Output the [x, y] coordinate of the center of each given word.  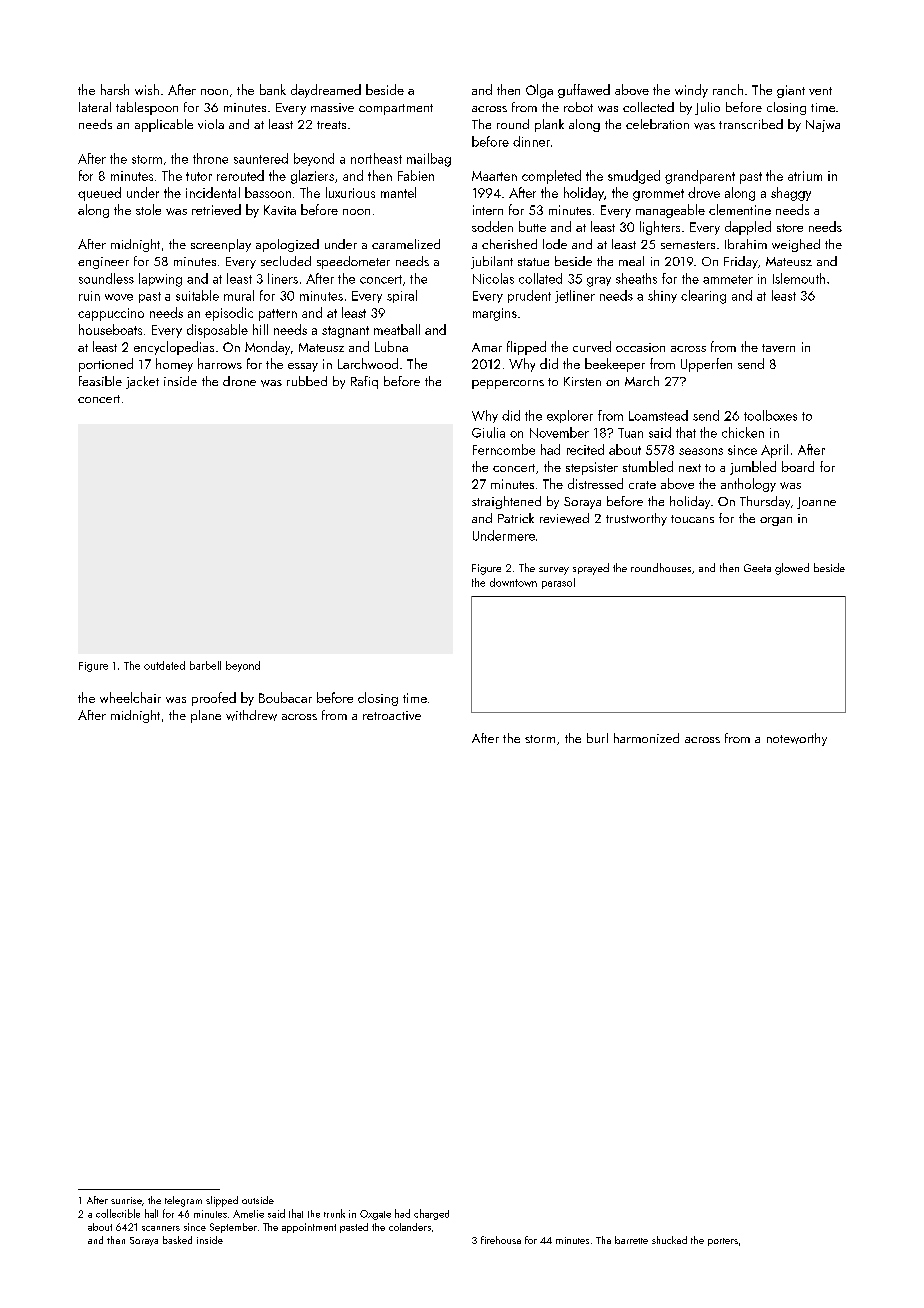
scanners [161, 1228]
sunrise [126, 1200]
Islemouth [799, 278]
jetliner [575, 296]
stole [148, 209]
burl [597, 738]
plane [206, 716]
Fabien [416, 175]
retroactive [392, 715]
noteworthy [797, 739]
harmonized [646, 738]
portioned [106, 365]
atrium [805, 176]
